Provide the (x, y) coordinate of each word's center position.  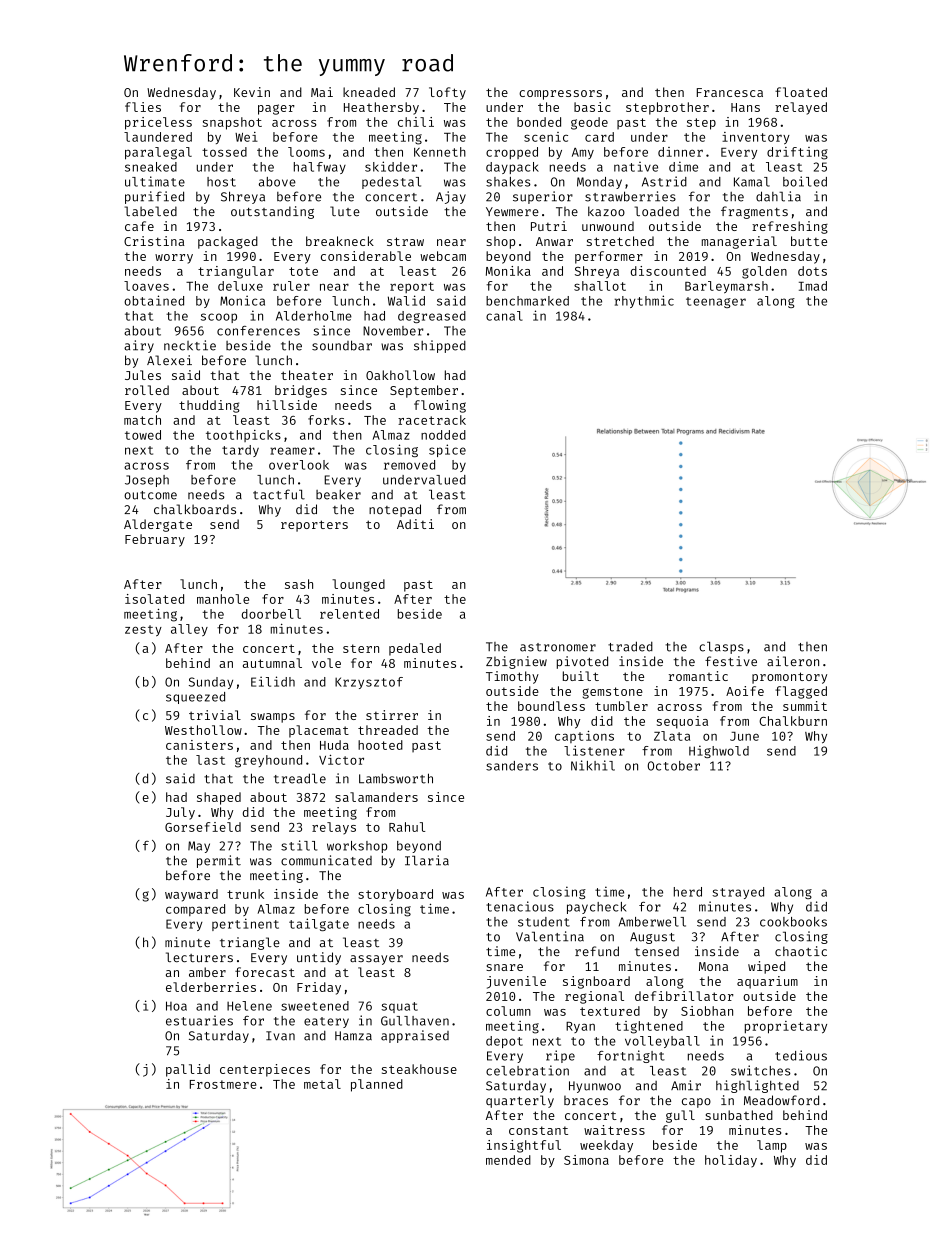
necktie (190, 345)
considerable (366, 256)
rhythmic (644, 301)
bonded (539, 122)
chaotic (801, 951)
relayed (801, 108)
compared (195, 910)
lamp (772, 1146)
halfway (320, 168)
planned (377, 1085)
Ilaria (427, 860)
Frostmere (223, 1084)
